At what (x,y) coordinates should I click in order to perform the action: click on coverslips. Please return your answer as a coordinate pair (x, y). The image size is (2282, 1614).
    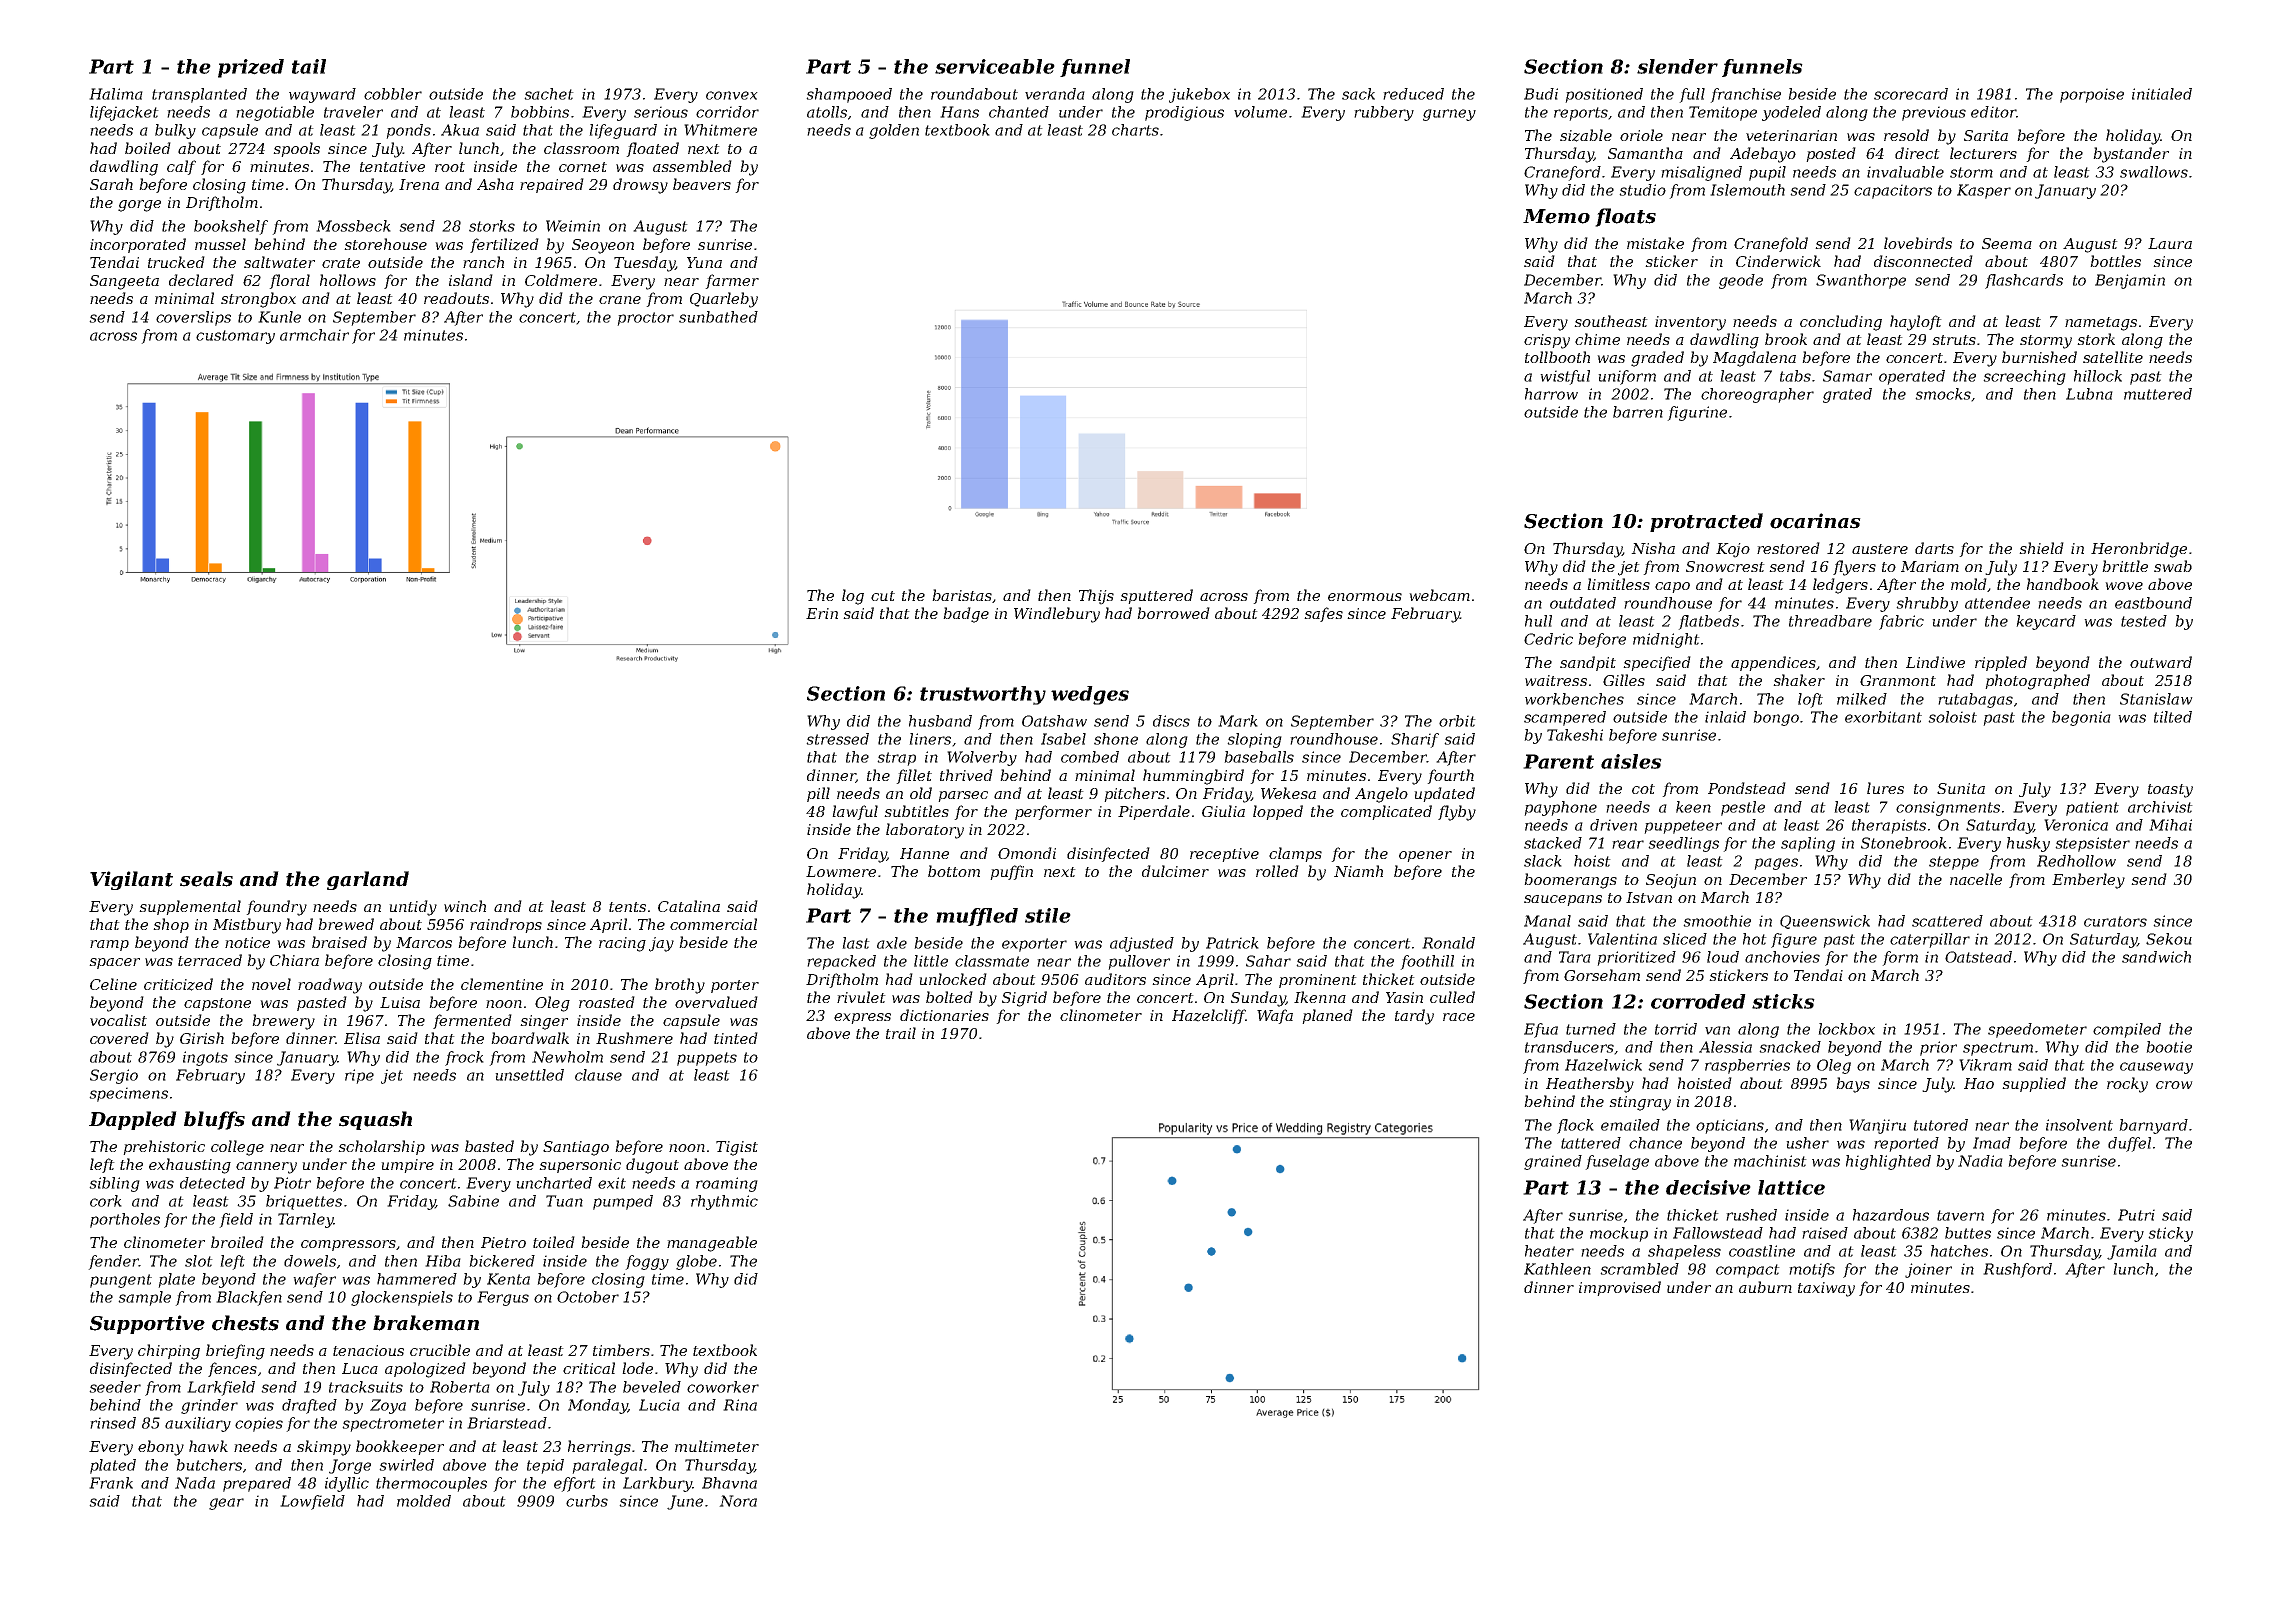
    Looking at the image, I should click on (193, 318).
